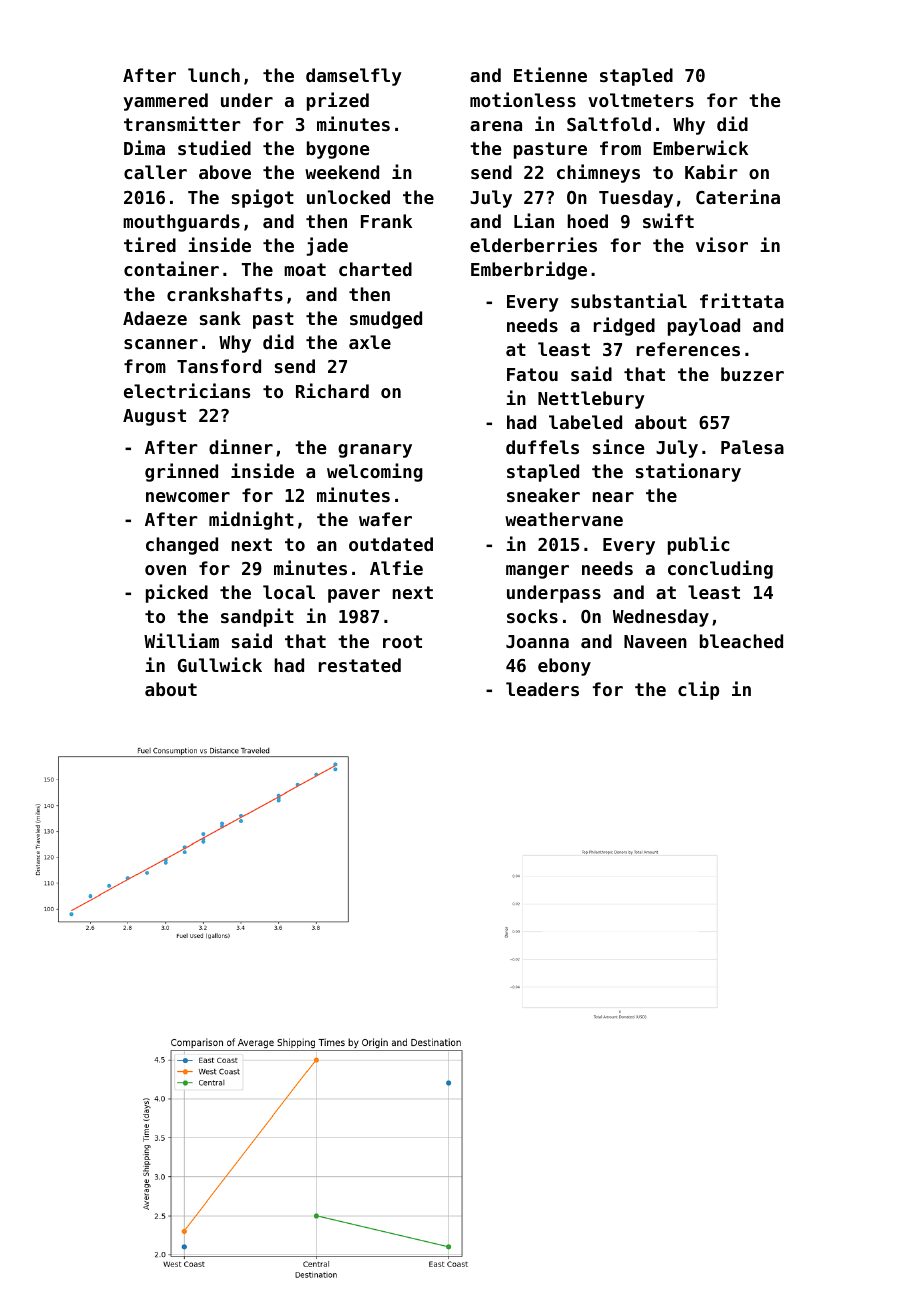  Describe the element at coordinates (587, 221) in the screenshot. I see `hoed` at that location.
